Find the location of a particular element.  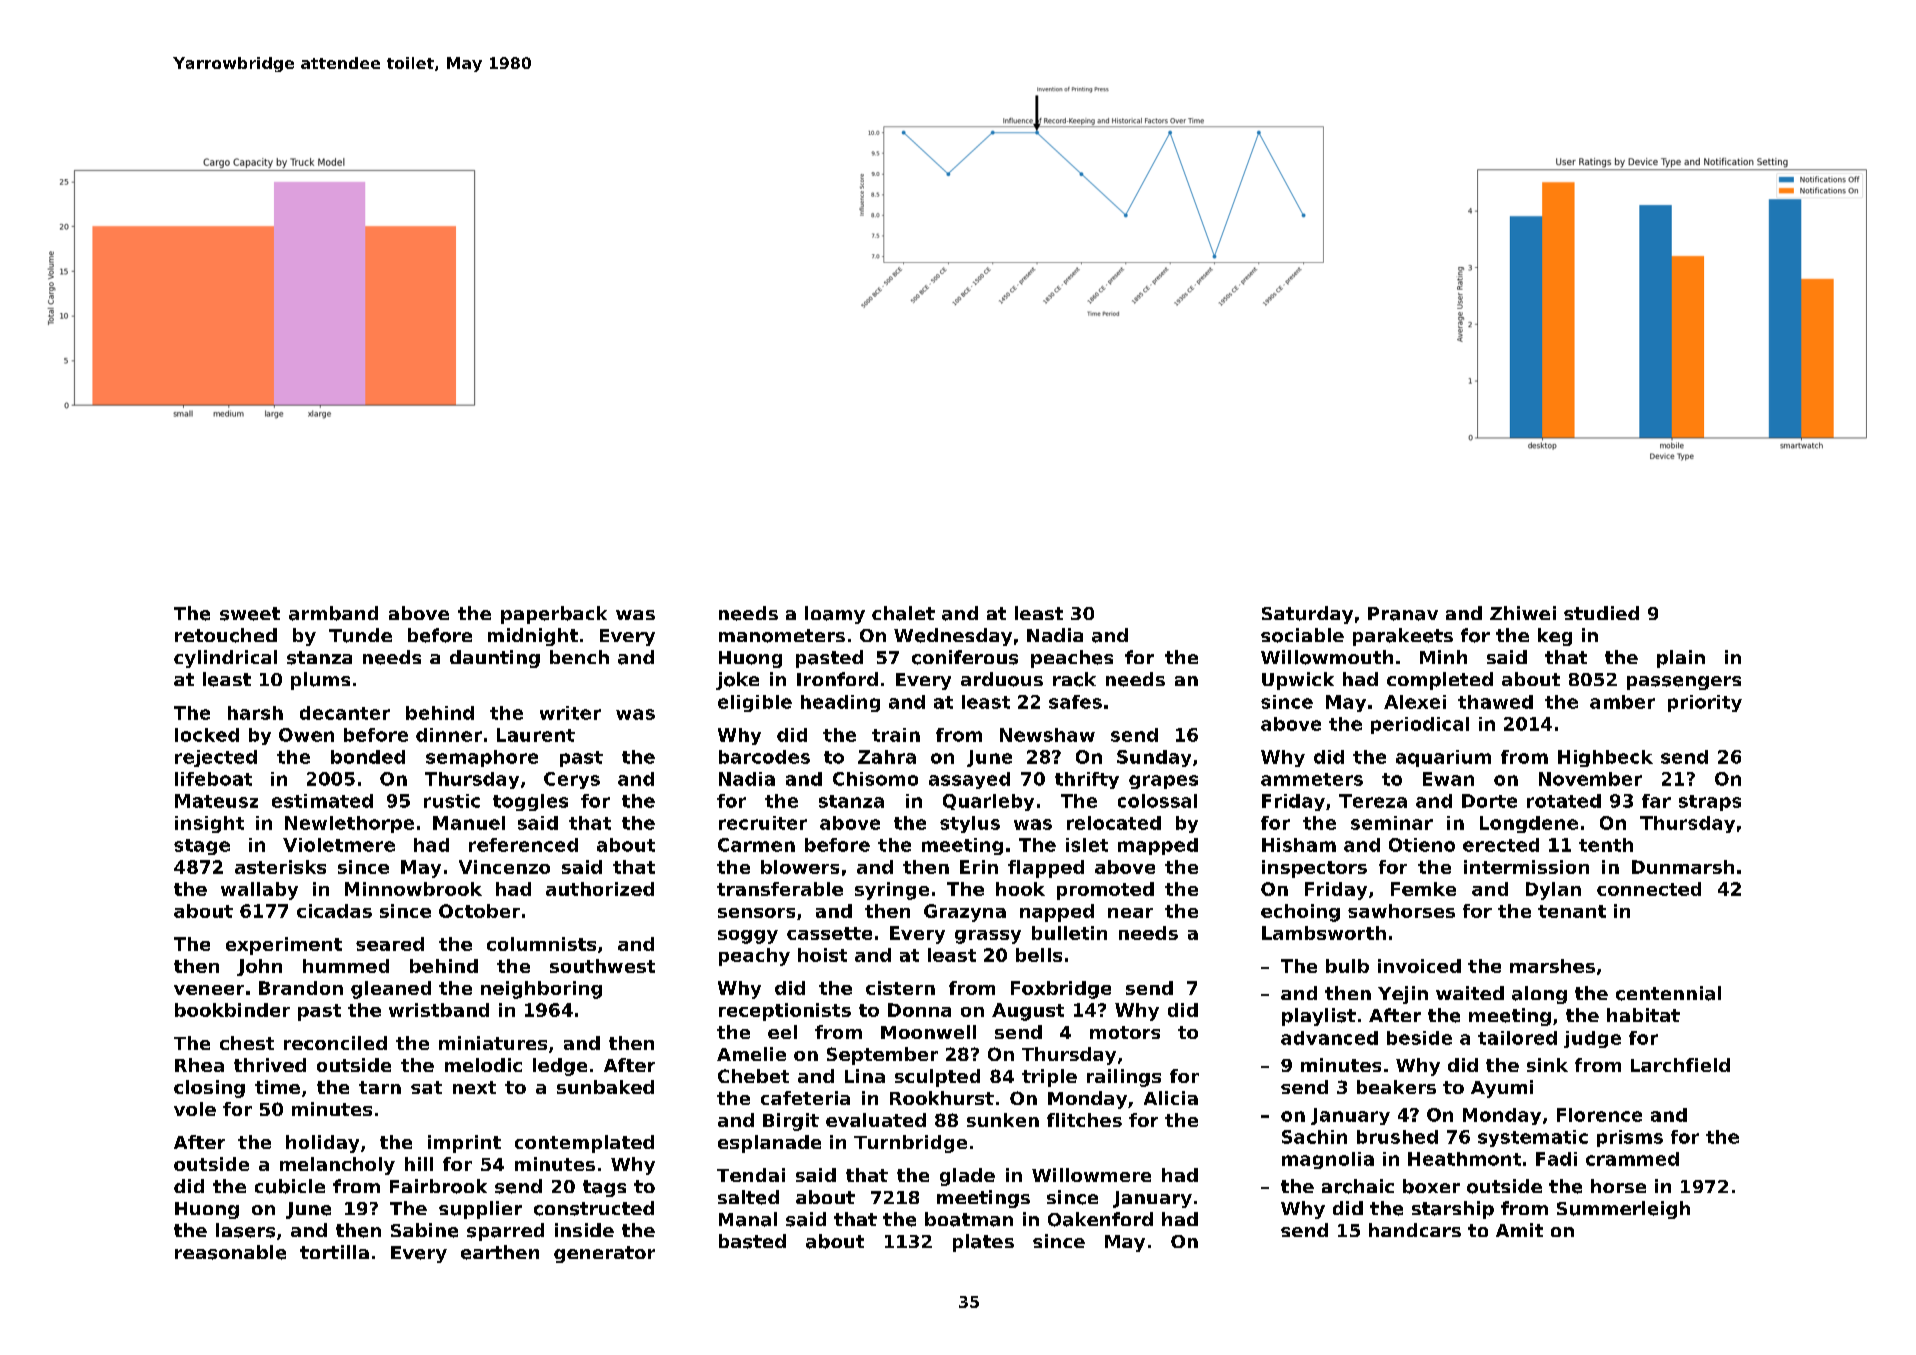

safes is located at coordinates (1075, 702).
